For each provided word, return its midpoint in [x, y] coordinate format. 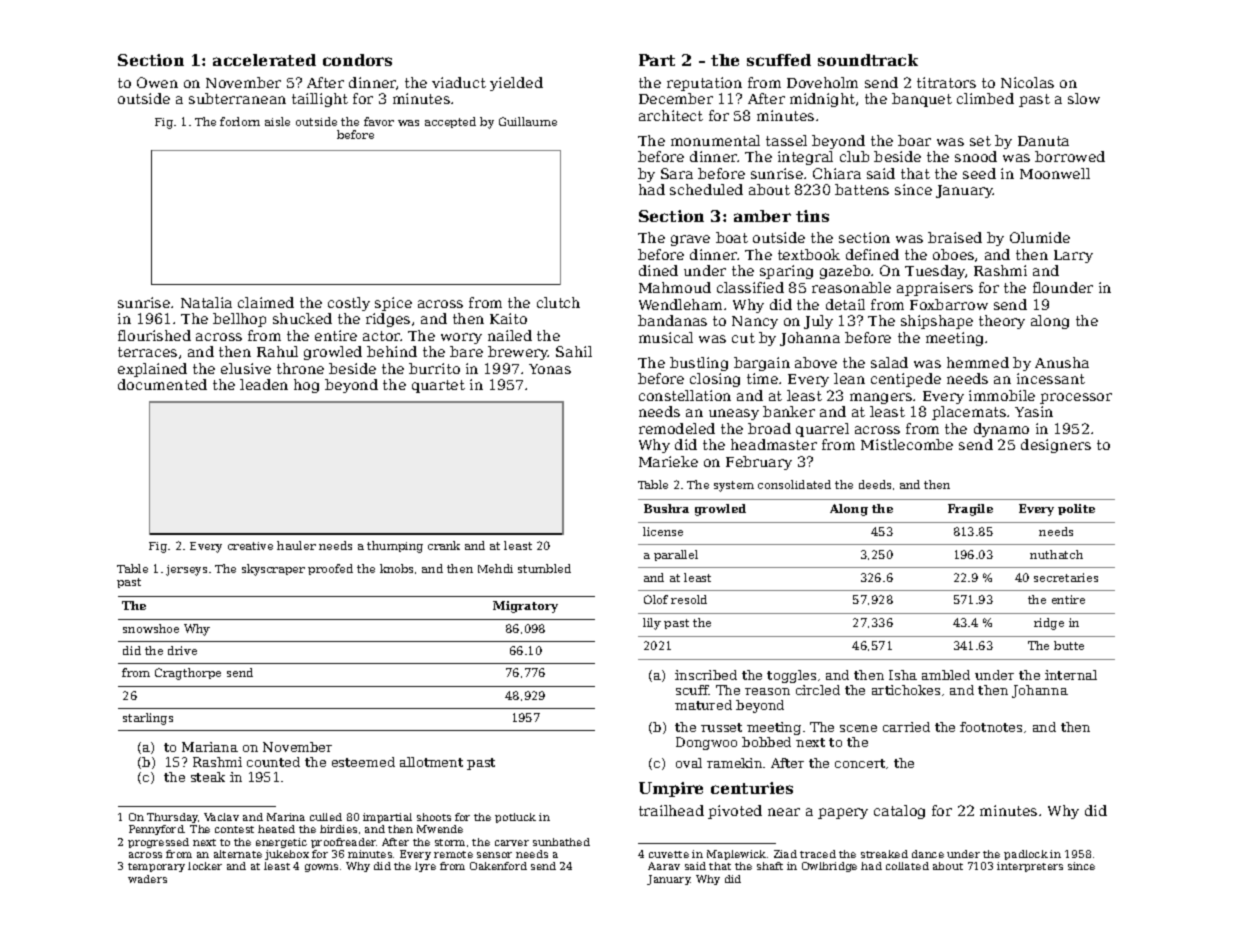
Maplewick [736, 855]
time [762, 378]
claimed [266, 302]
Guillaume [528, 121]
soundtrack [868, 60]
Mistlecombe [907, 444]
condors [357, 60]
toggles [791, 676]
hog [306, 386]
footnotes [991, 727]
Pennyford [156, 830]
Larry [1073, 256]
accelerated [264, 60]
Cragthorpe [188, 674]
